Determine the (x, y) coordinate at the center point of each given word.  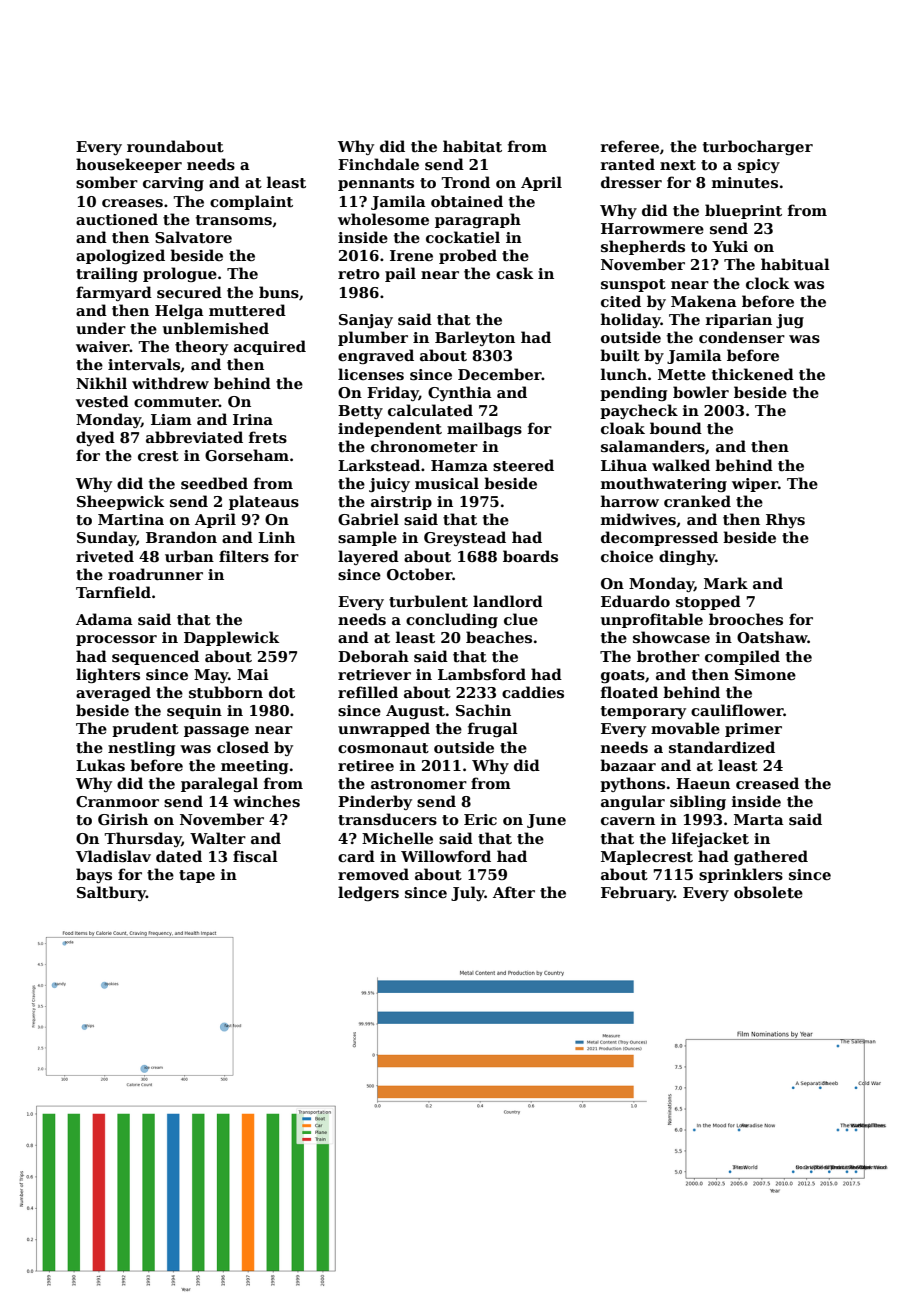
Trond (465, 182)
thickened (753, 374)
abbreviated (194, 437)
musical (447, 483)
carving (173, 184)
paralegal (219, 784)
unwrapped (384, 729)
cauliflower (737, 710)
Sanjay (366, 321)
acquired (270, 347)
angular (633, 802)
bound (676, 428)
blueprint (743, 211)
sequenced (155, 657)
